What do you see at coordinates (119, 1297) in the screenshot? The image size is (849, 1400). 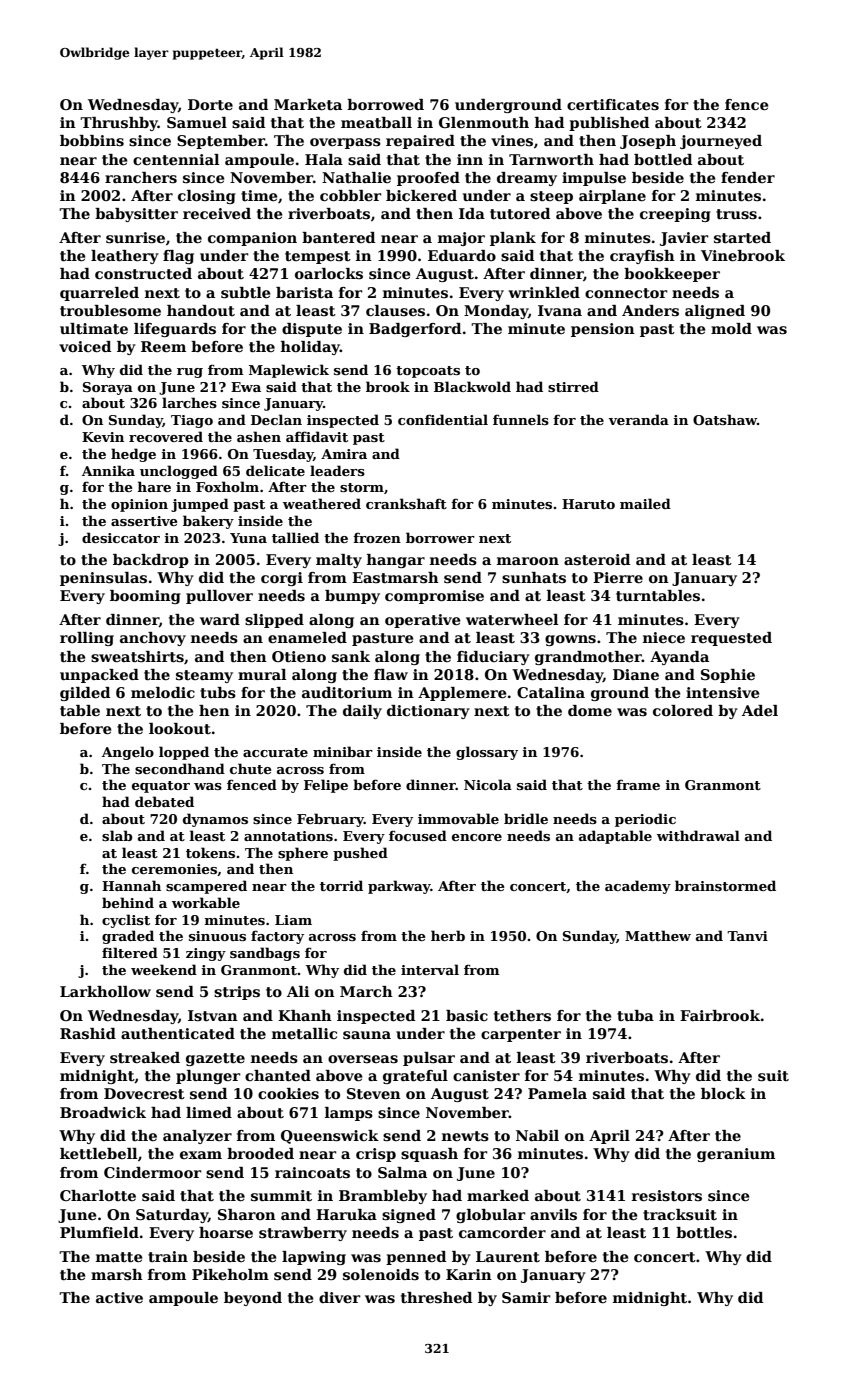 I see `active` at bounding box center [119, 1297].
